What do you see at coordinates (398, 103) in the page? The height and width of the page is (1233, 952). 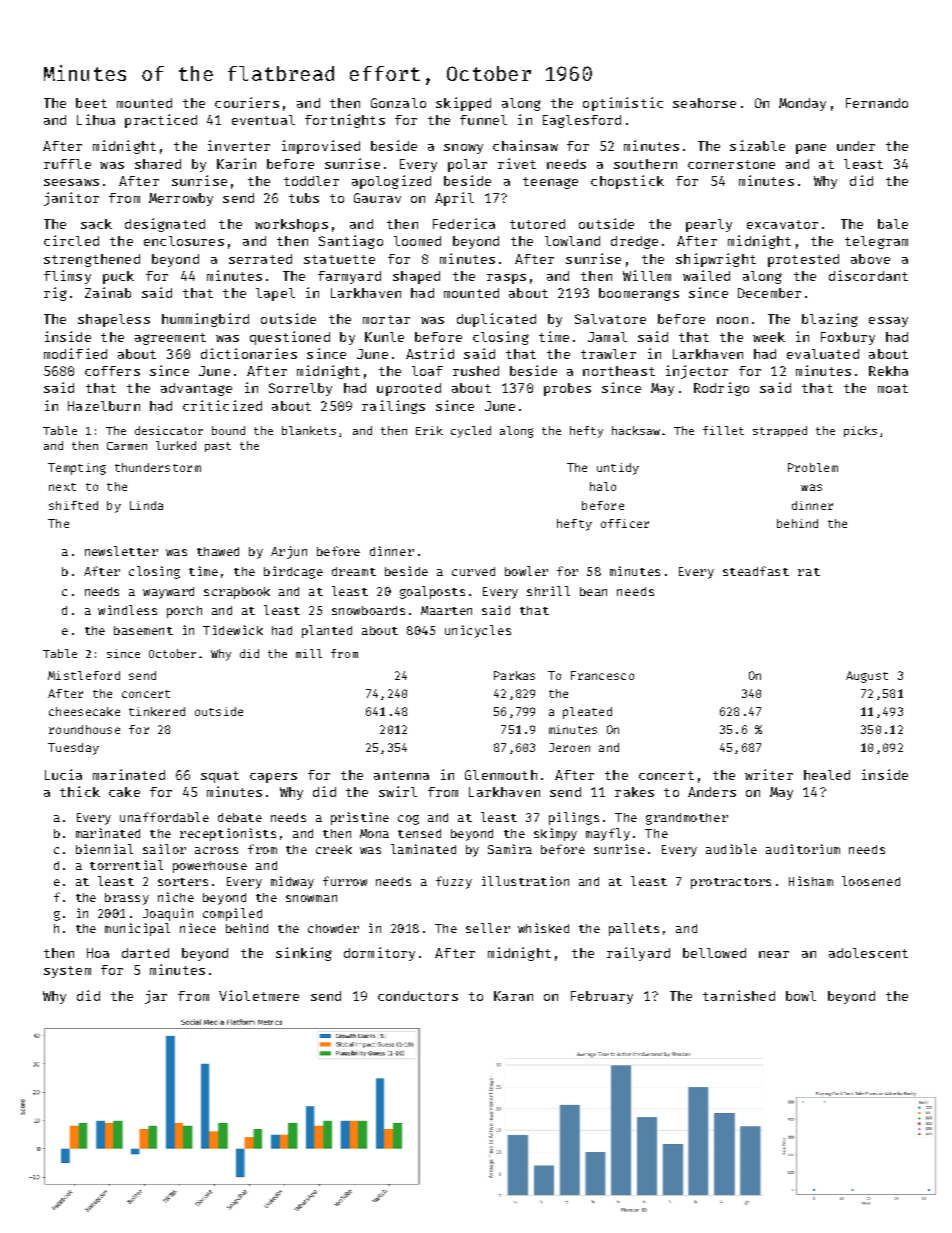 I see `Gonzalo` at bounding box center [398, 103].
